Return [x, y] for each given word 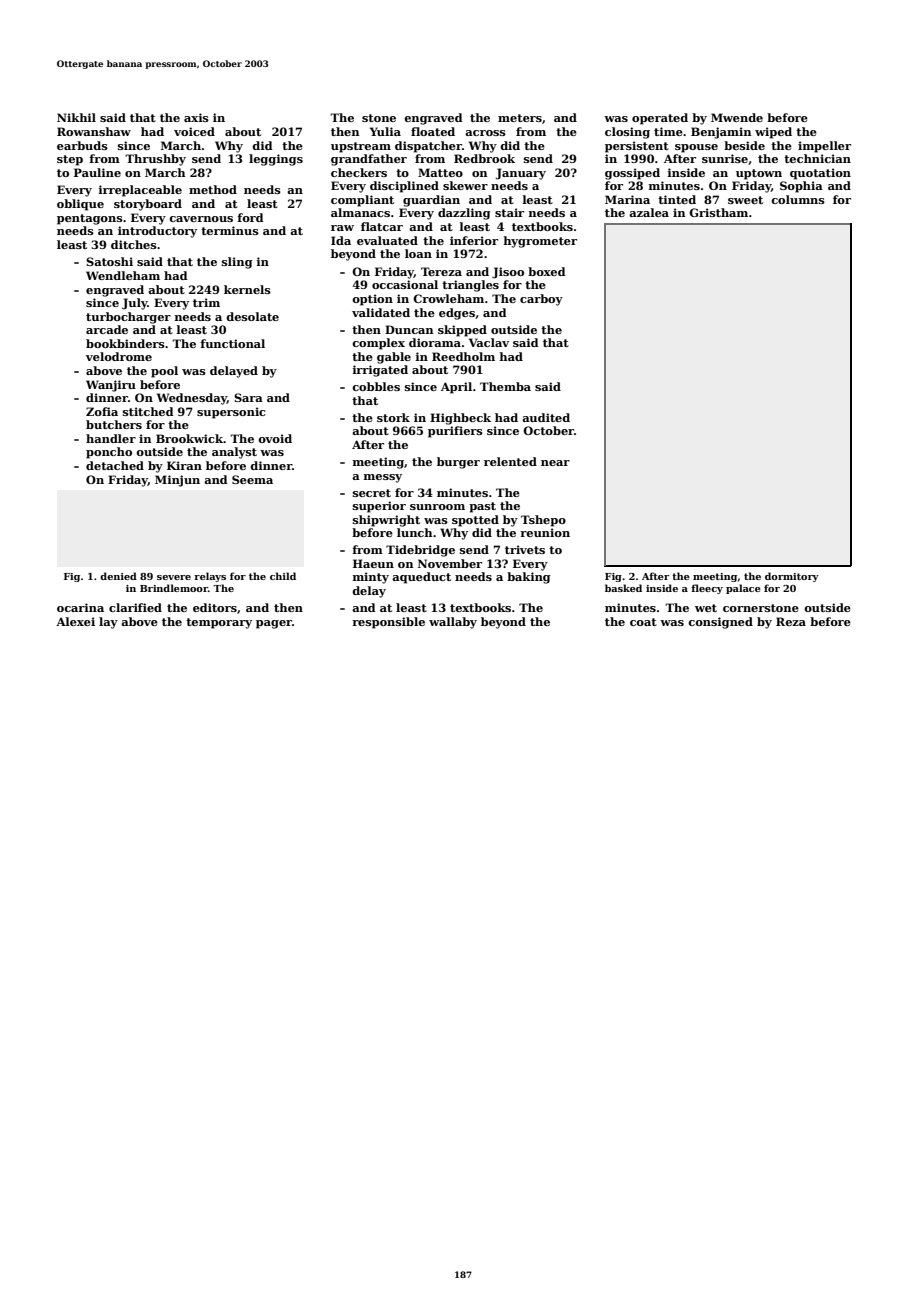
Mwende [737, 117]
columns [798, 199]
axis [196, 117]
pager [274, 624]
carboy [541, 300]
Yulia [385, 131]
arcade [107, 329]
